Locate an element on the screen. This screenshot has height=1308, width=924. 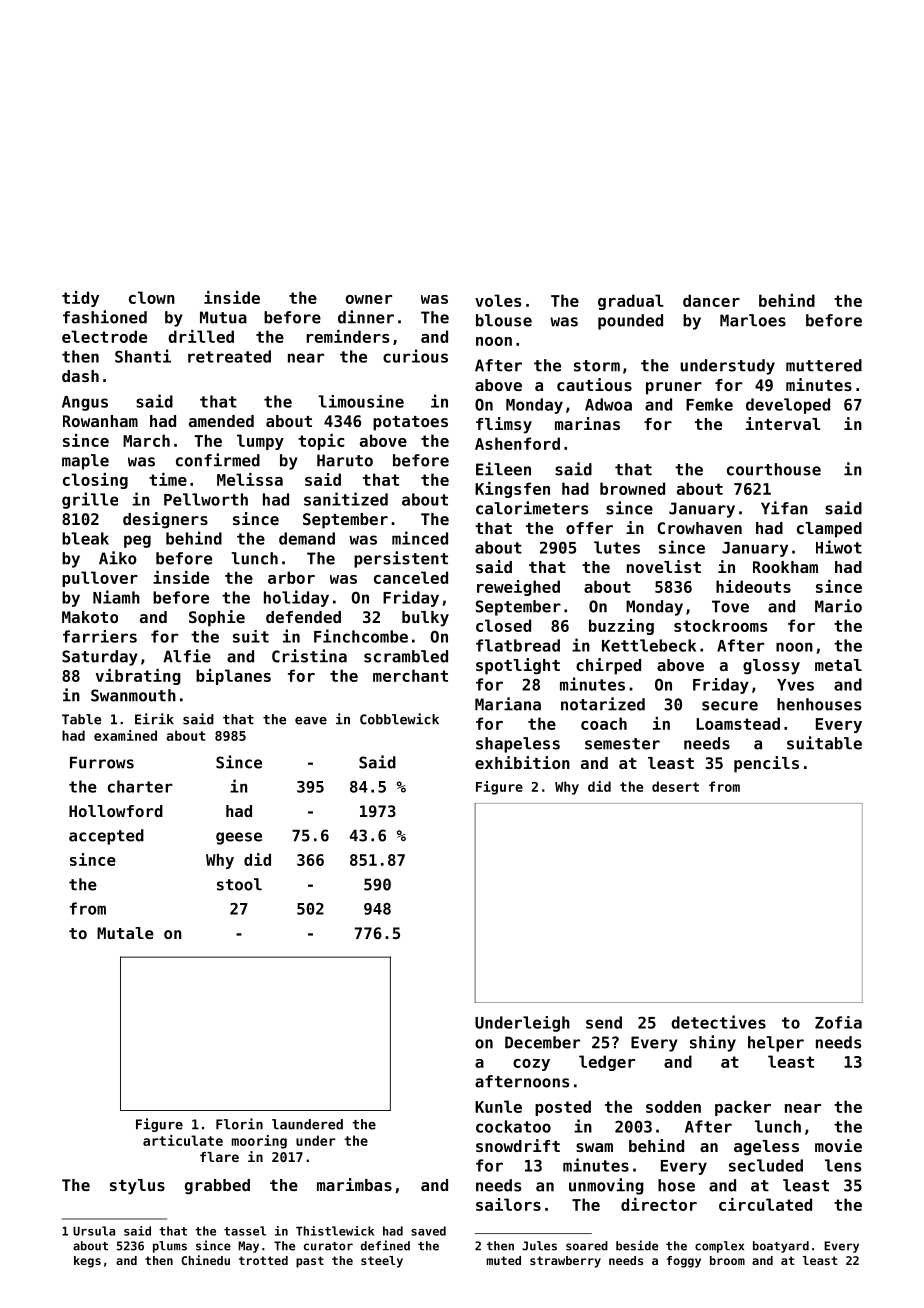
dancer is located at coordinates (711, 300).
